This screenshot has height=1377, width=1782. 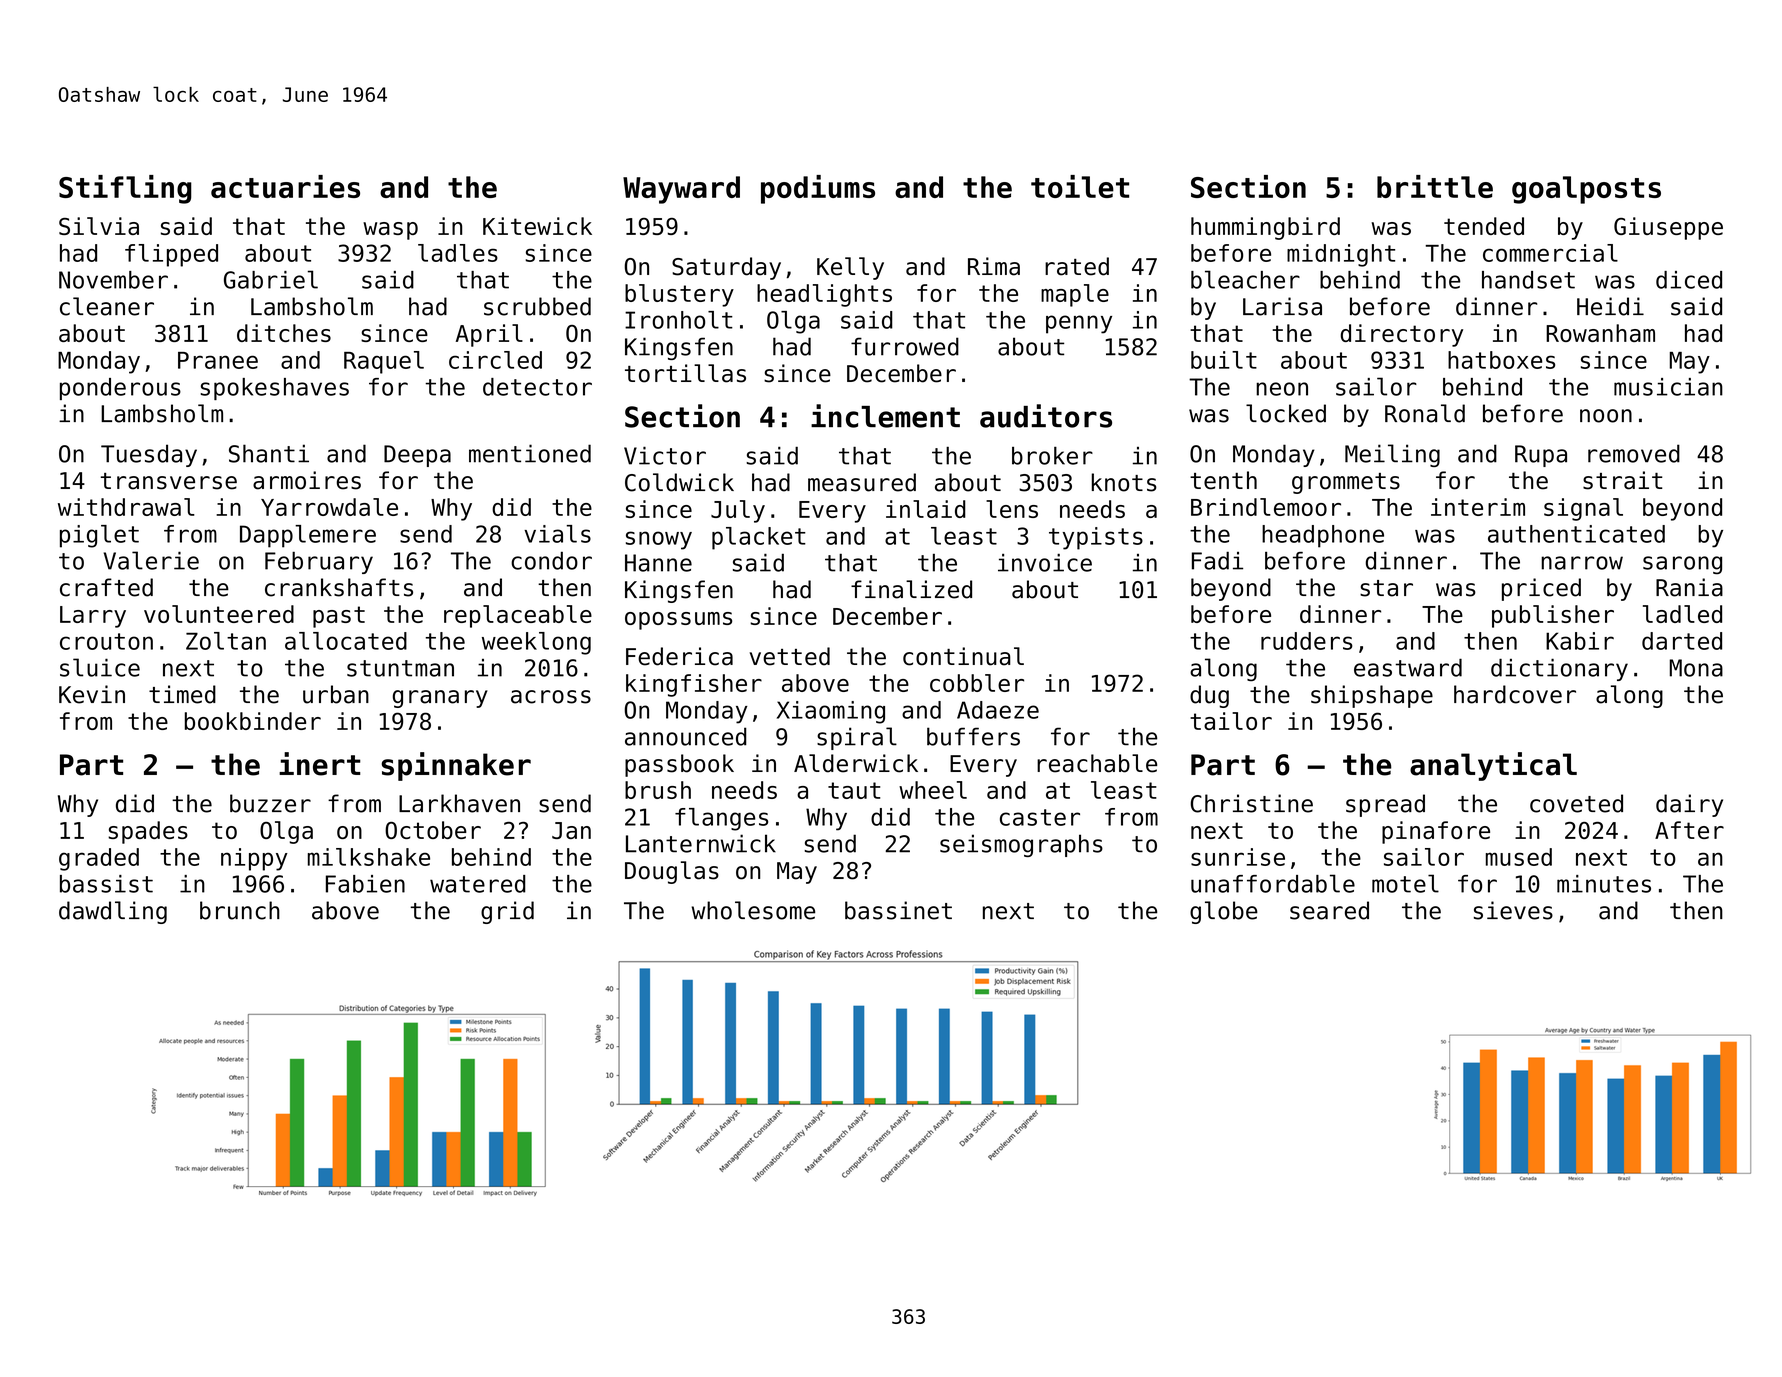 I want to click on penny, so click(x=1079, y=324).
